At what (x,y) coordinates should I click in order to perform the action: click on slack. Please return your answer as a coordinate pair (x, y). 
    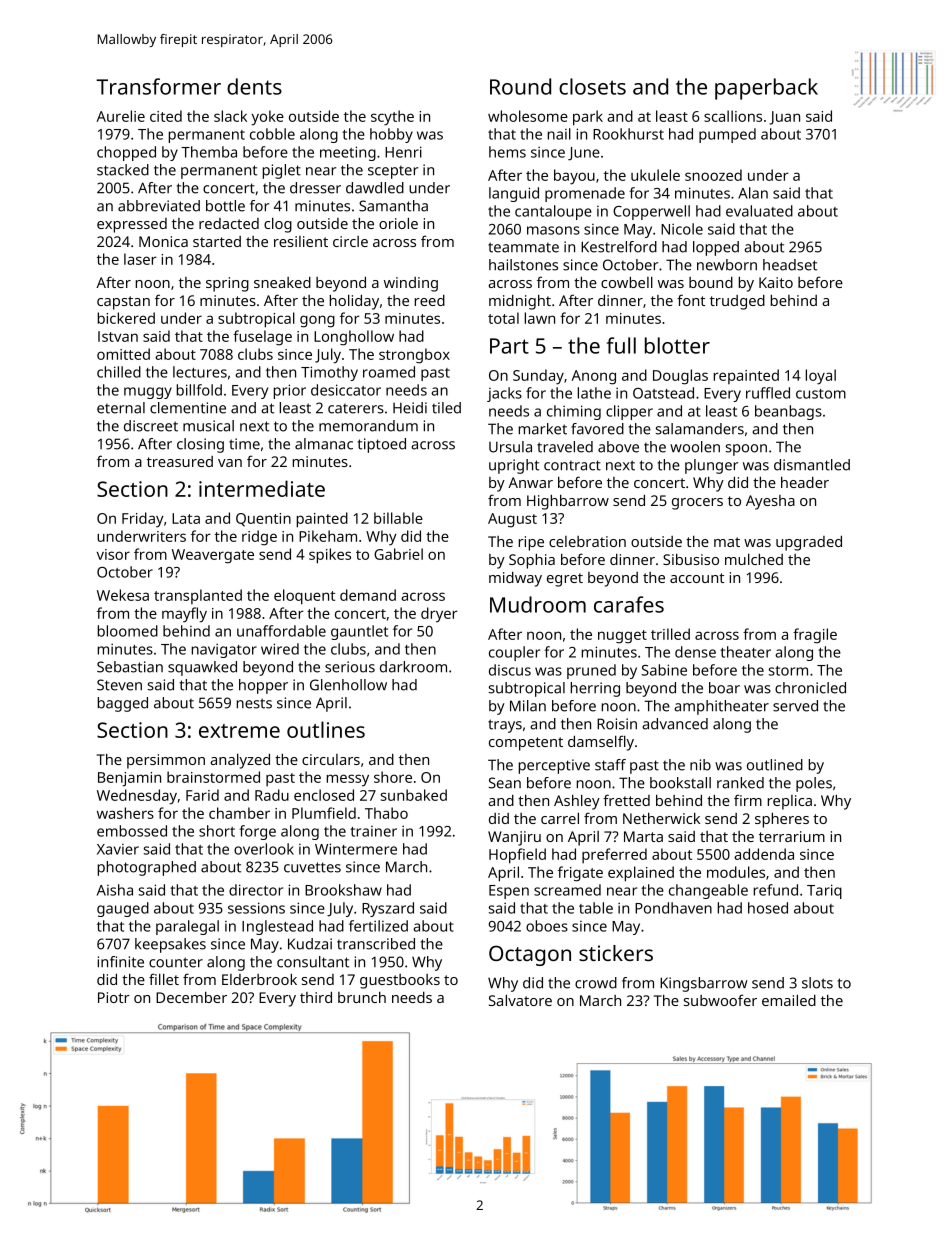
    Looking at the image, I should click on (230, 116).
